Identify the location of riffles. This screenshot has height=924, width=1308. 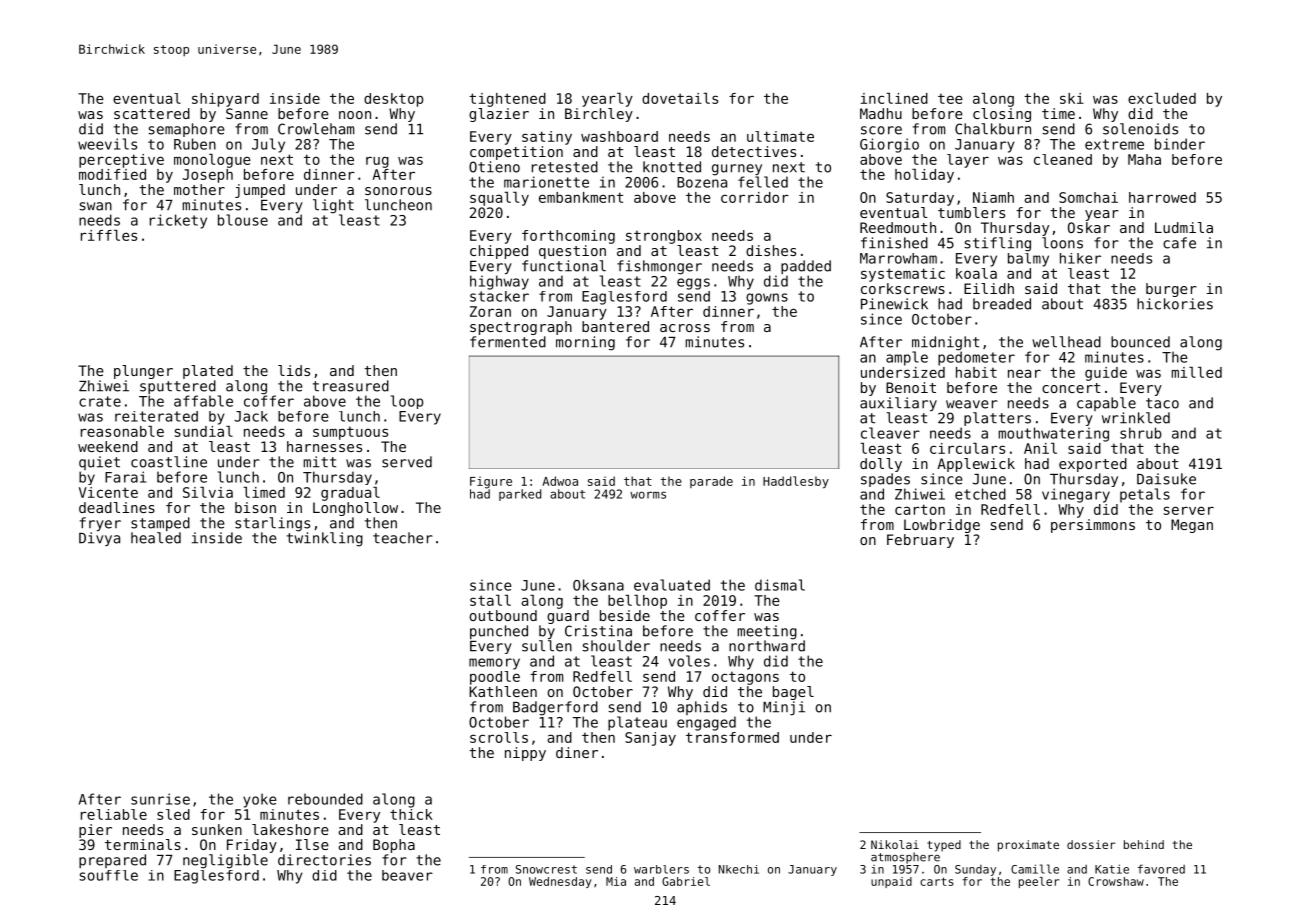
(109, 235).
